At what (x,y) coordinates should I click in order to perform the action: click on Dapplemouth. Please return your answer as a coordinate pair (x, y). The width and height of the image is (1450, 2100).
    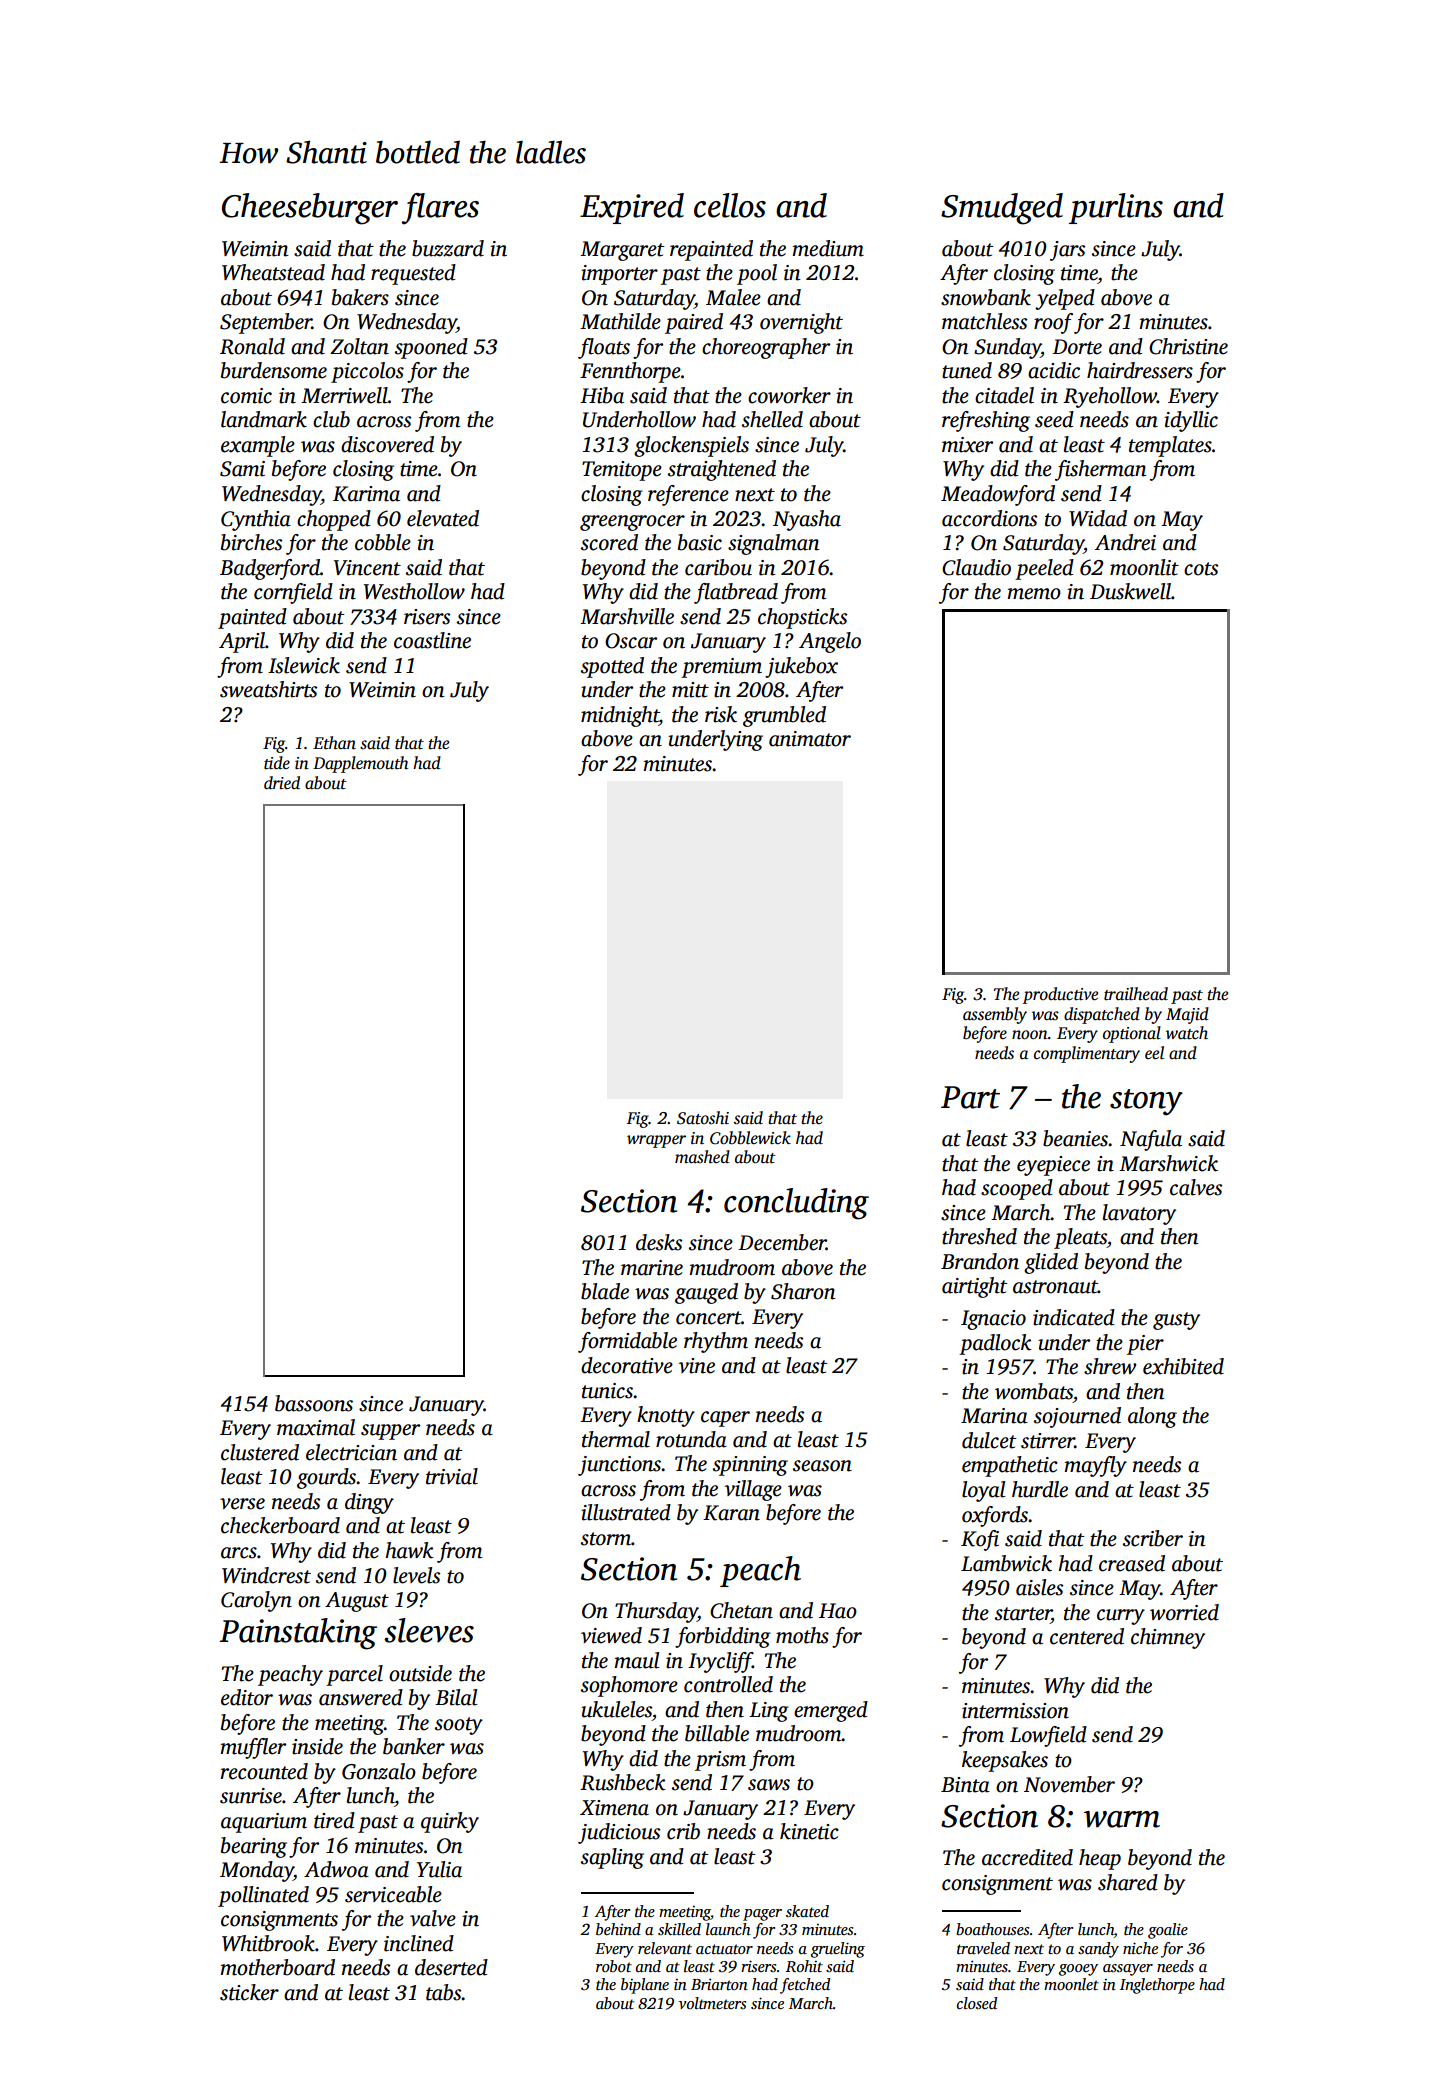
    Looking at the image, I should click on (360, 764).
